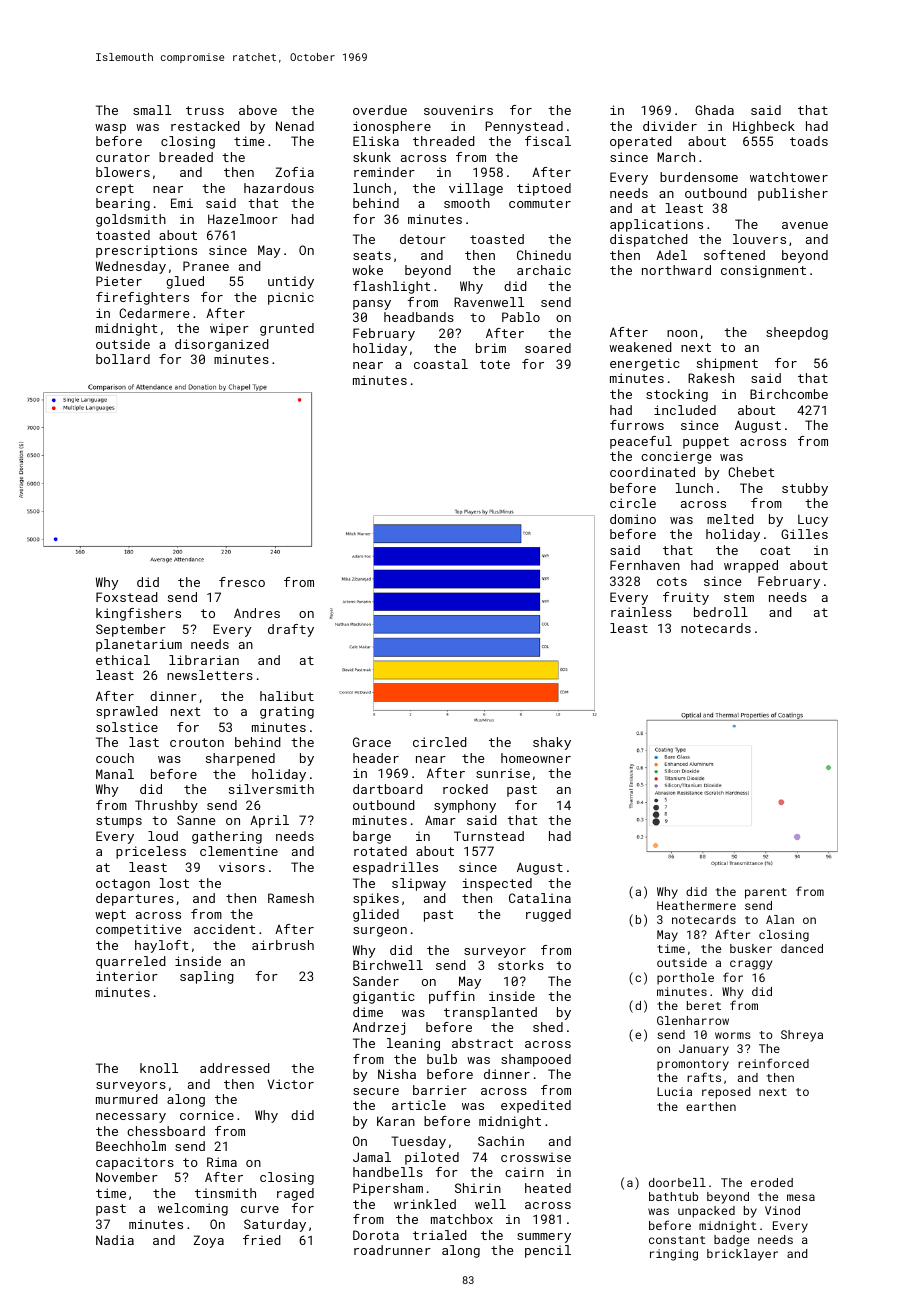 The width and height of the screenshot is (924, 1308). Describe the element at coordinates (262, 1240) in the screenshot. I see `fried` at that location.
